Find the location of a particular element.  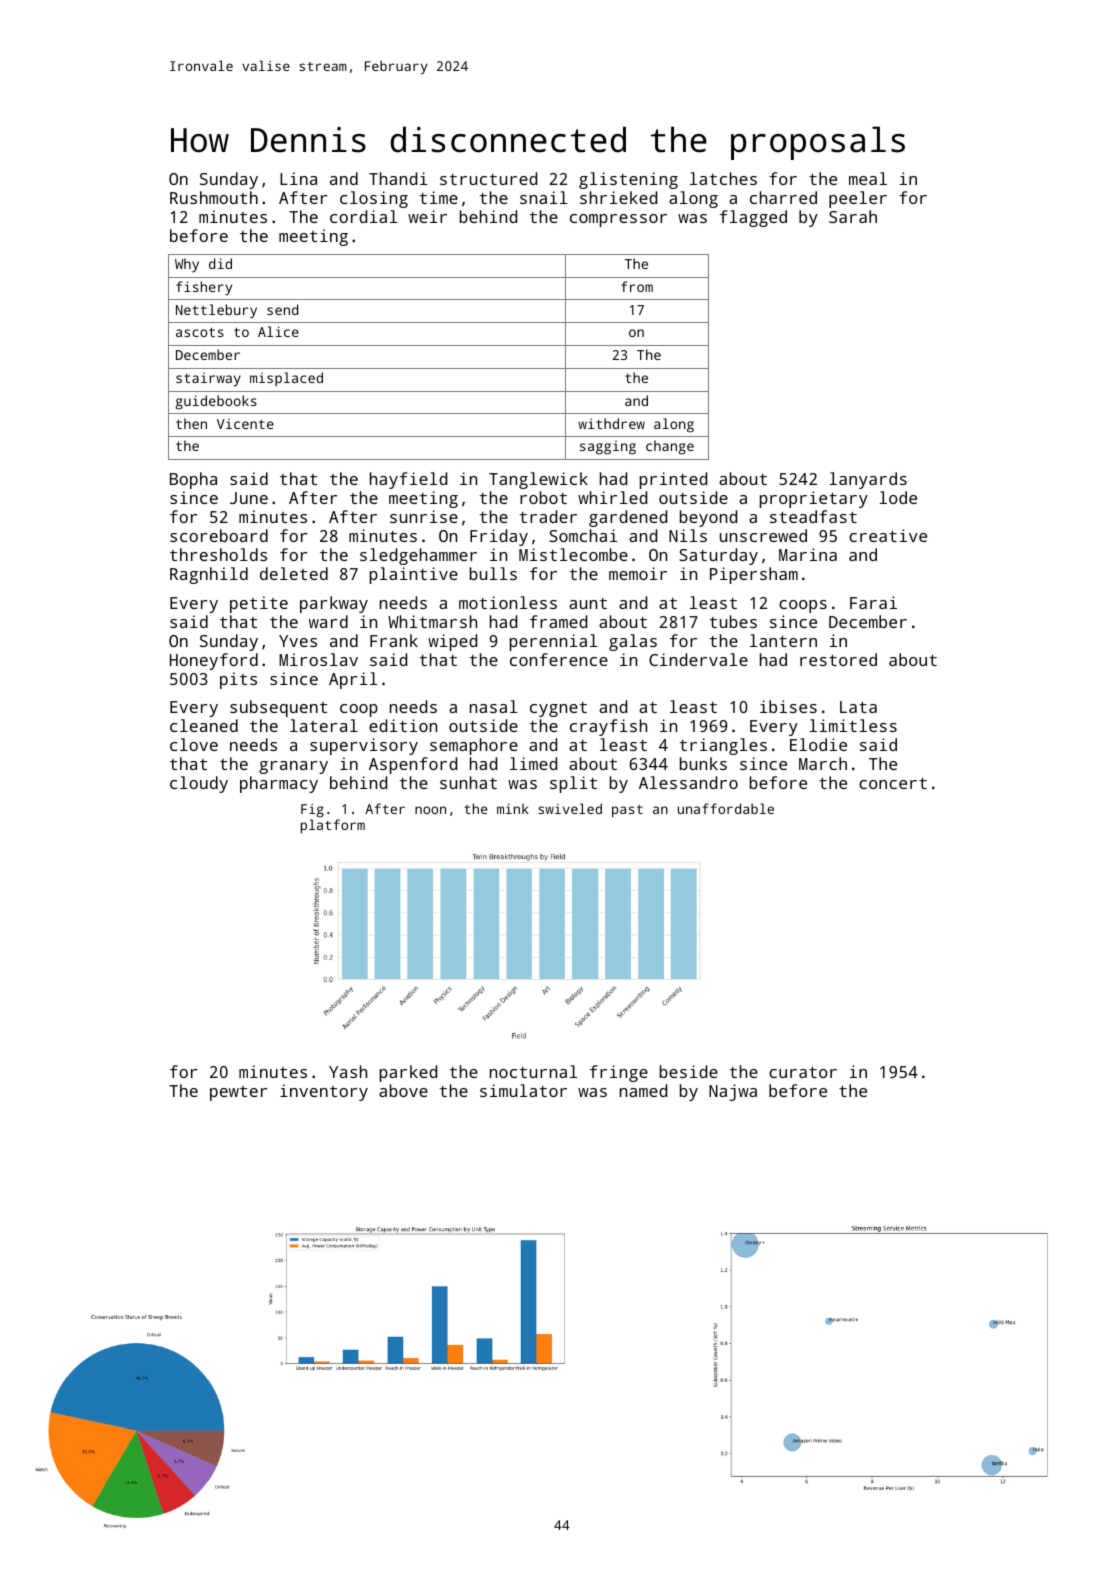

compressor is located at coordinates (618, 220).
